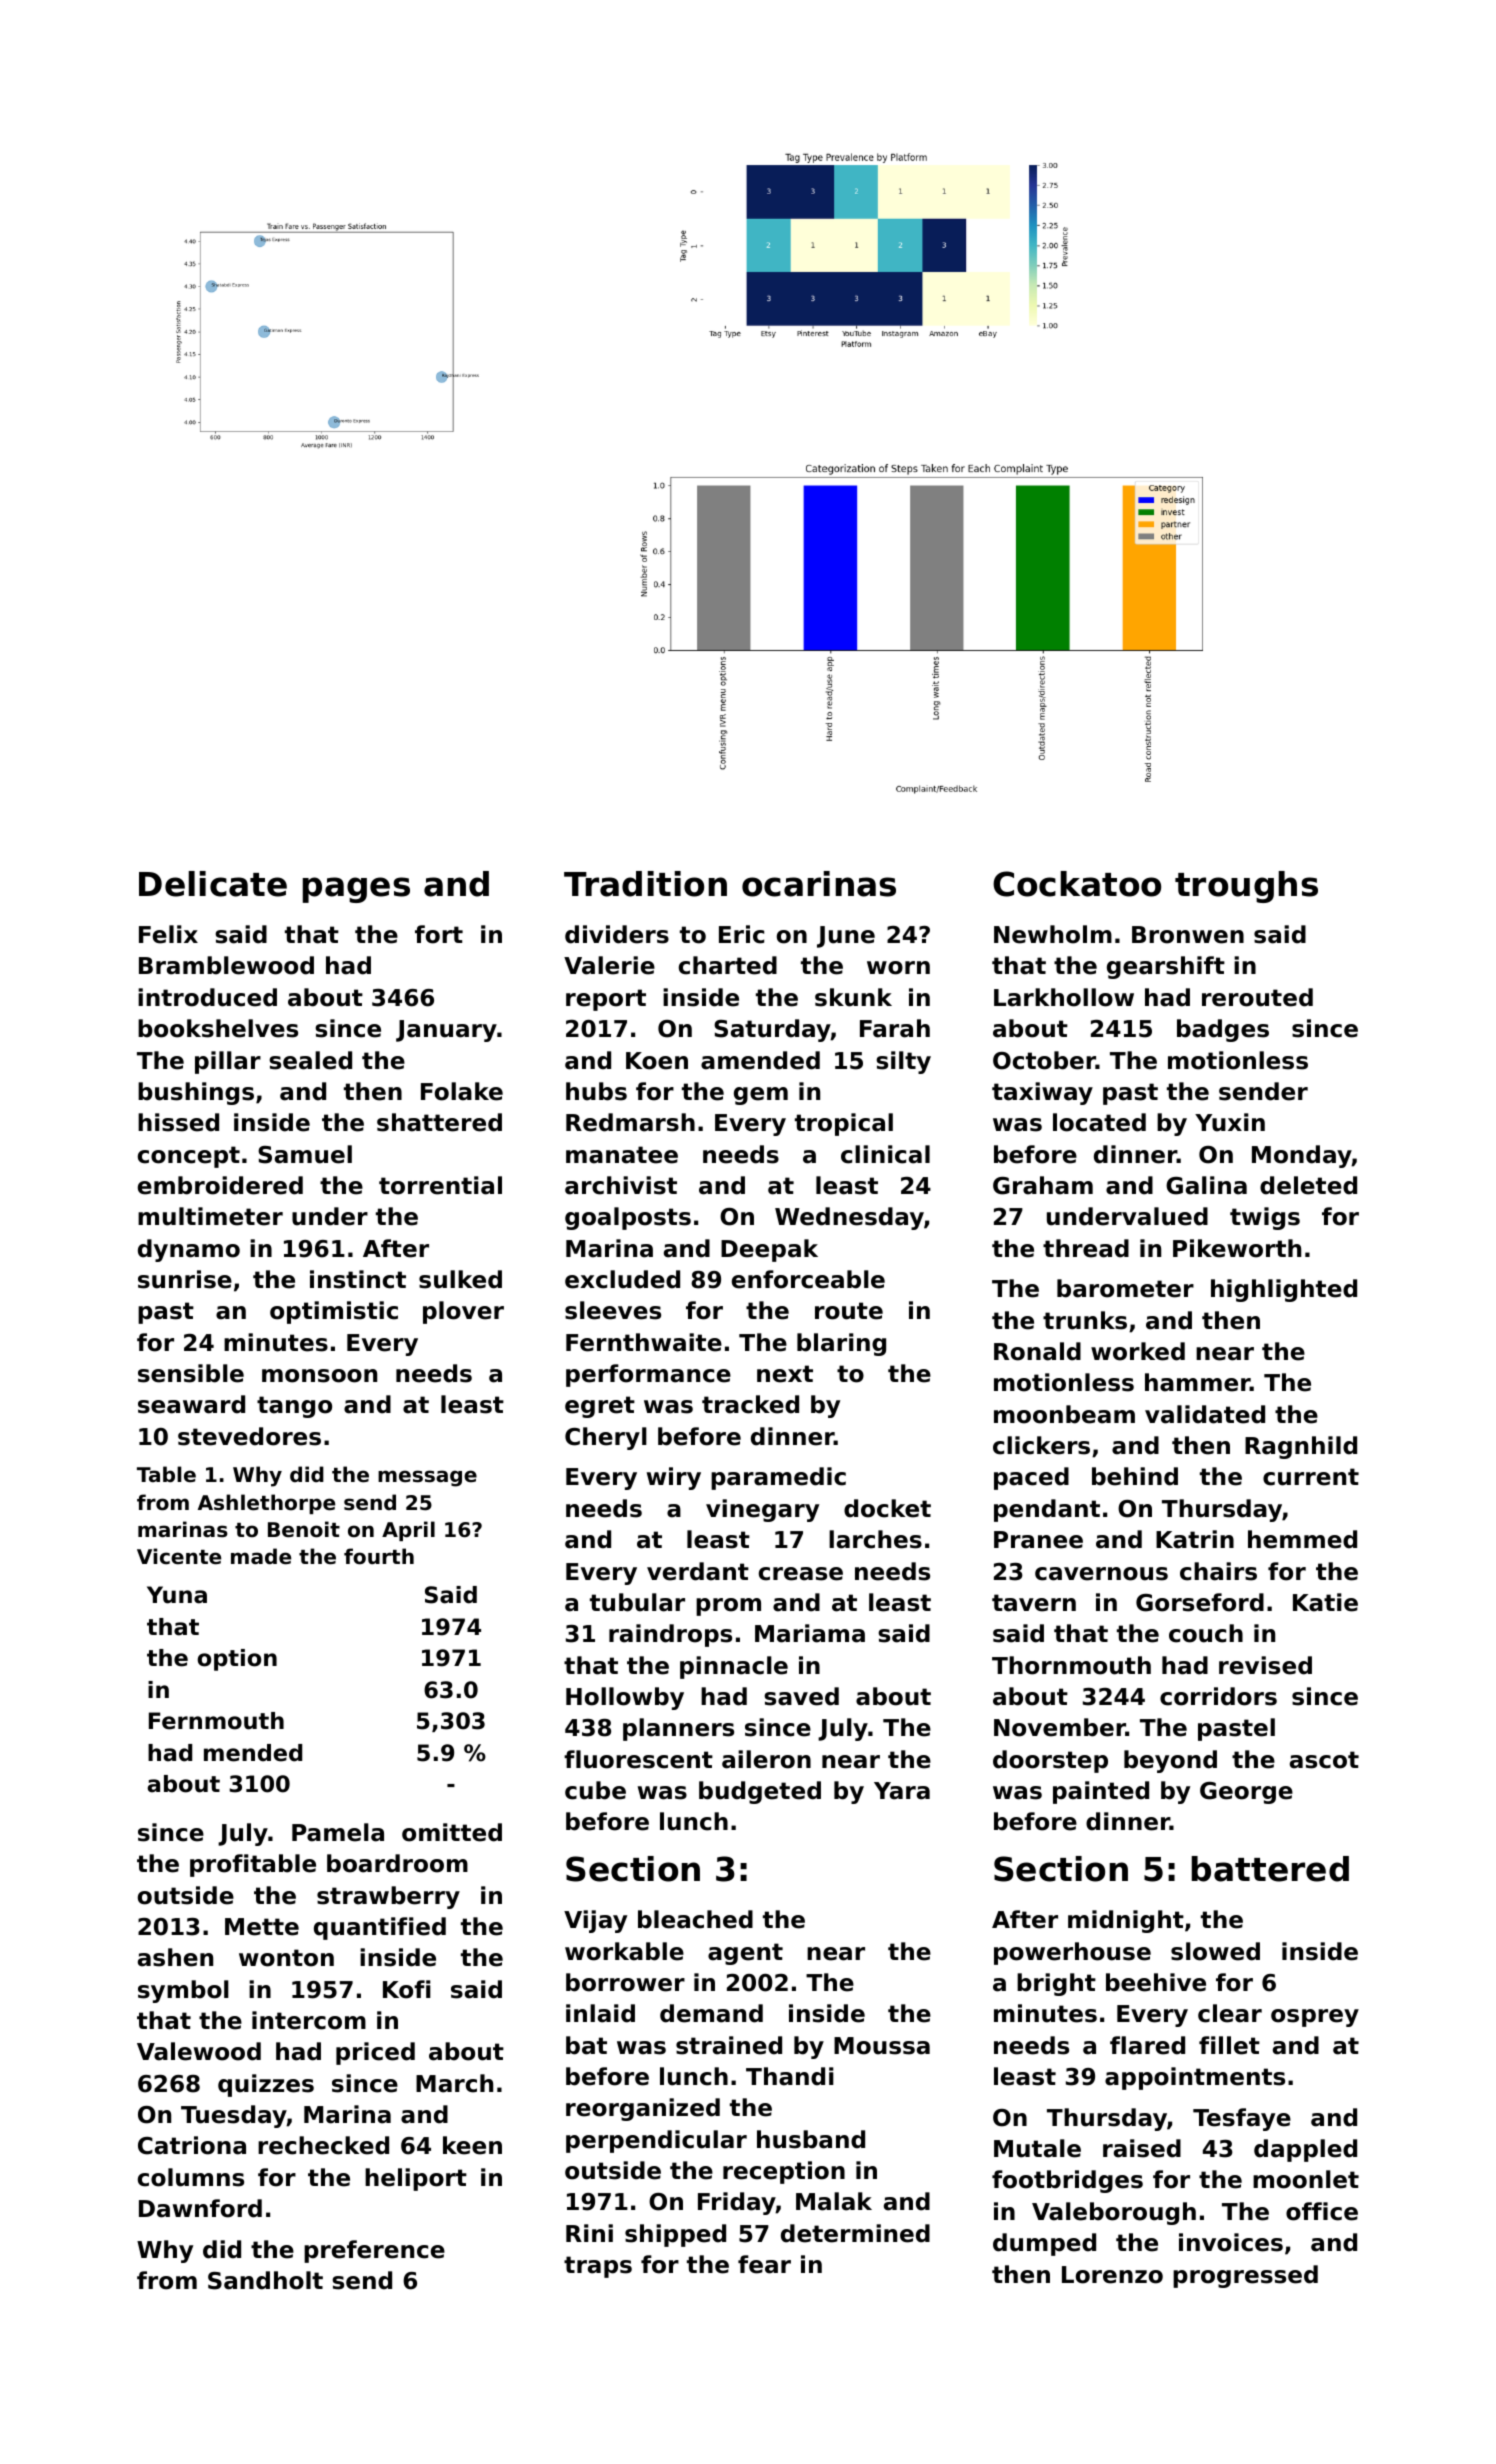 This document has height=2464, width=1496. What do you see at coordinates (902, 1791) in the document?
I see `Yara` at bounding box center [902, 1791].
